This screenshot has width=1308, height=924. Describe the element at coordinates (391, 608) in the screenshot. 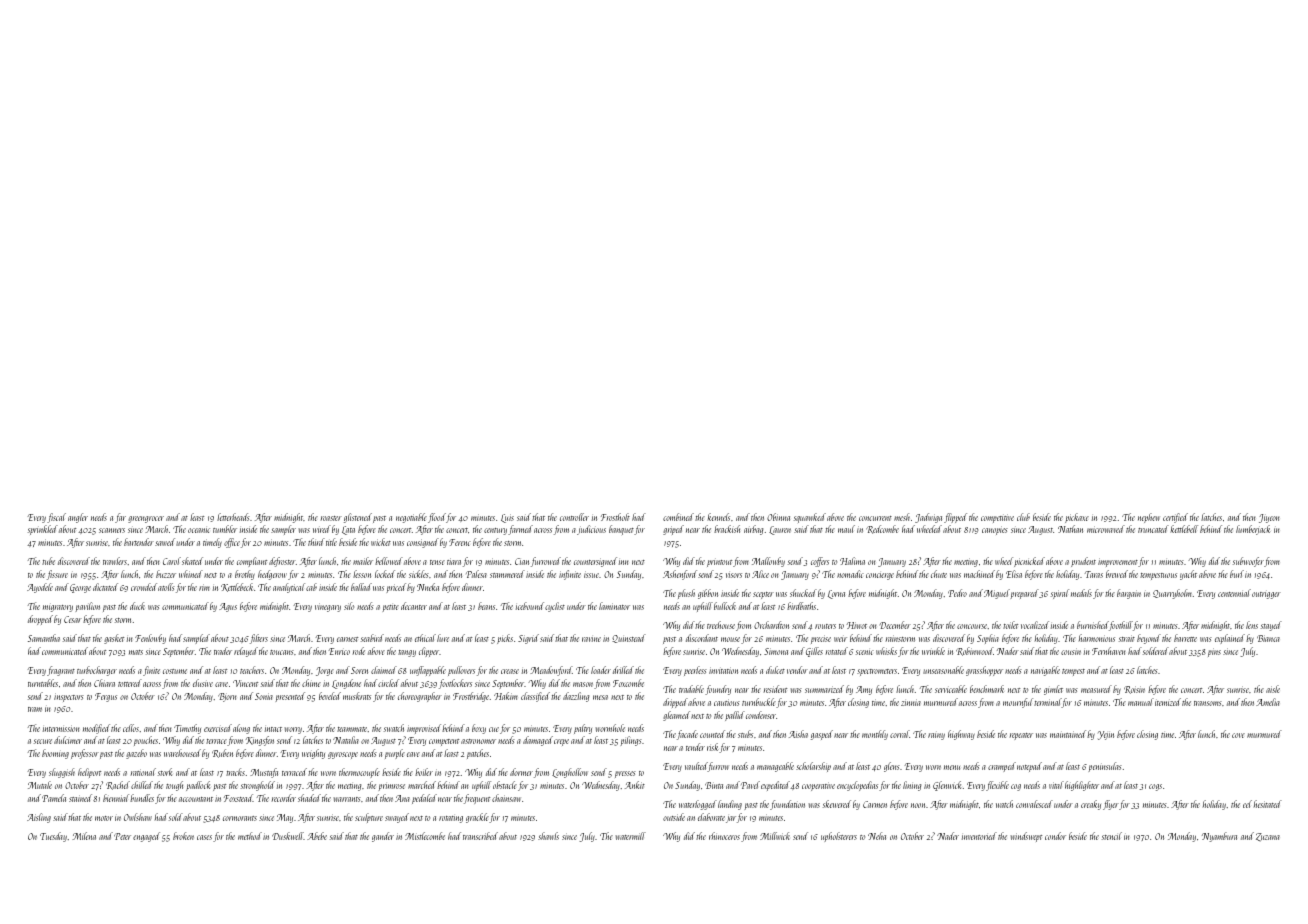

I see `petite` at that location.
